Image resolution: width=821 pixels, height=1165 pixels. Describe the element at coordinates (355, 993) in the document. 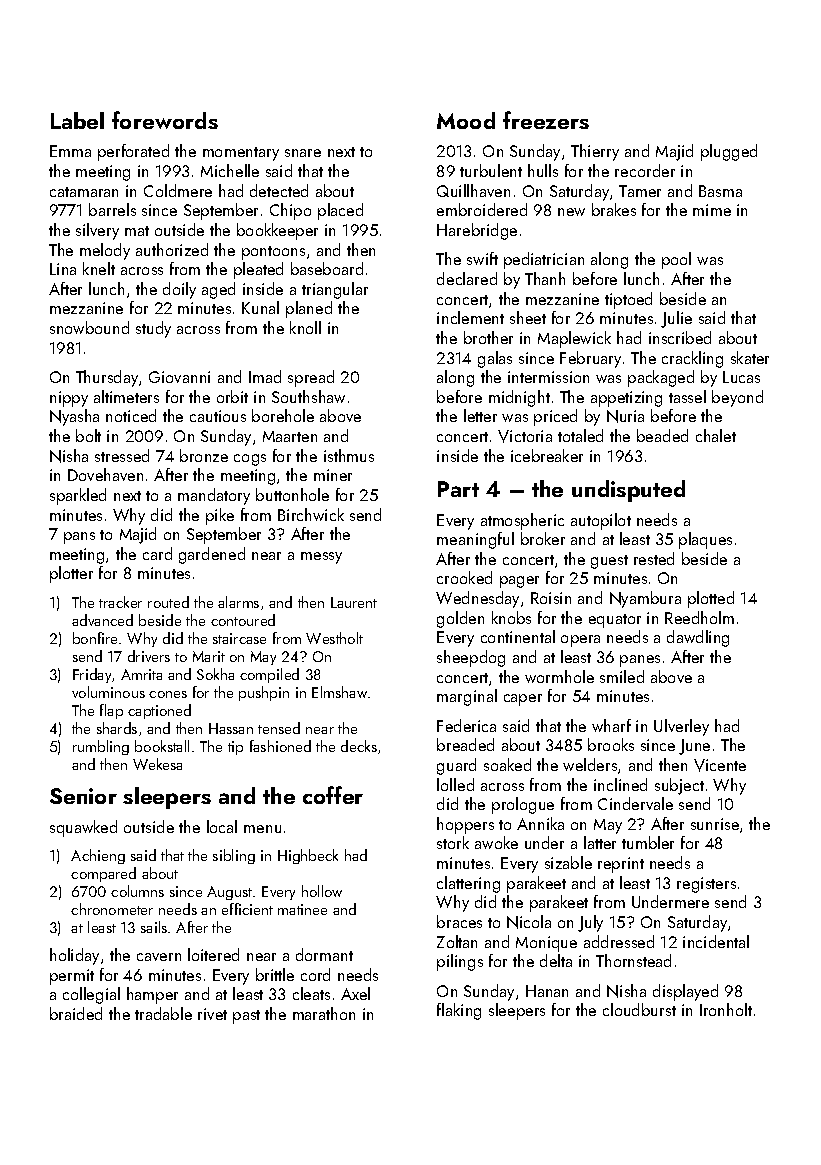

I see `Axel` at that location.
